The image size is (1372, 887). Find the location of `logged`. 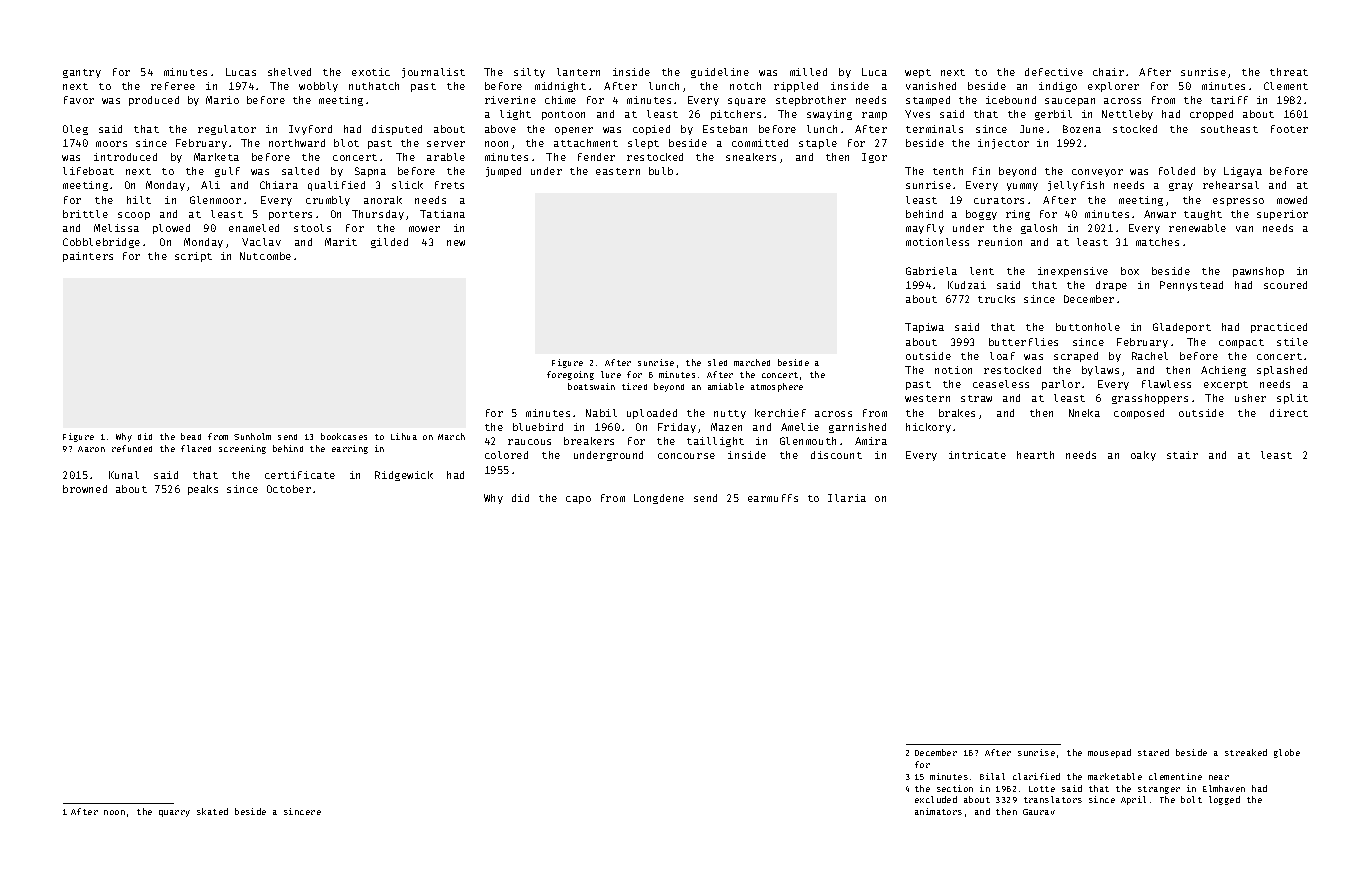

logged is located at coordinates (1224, 800).
